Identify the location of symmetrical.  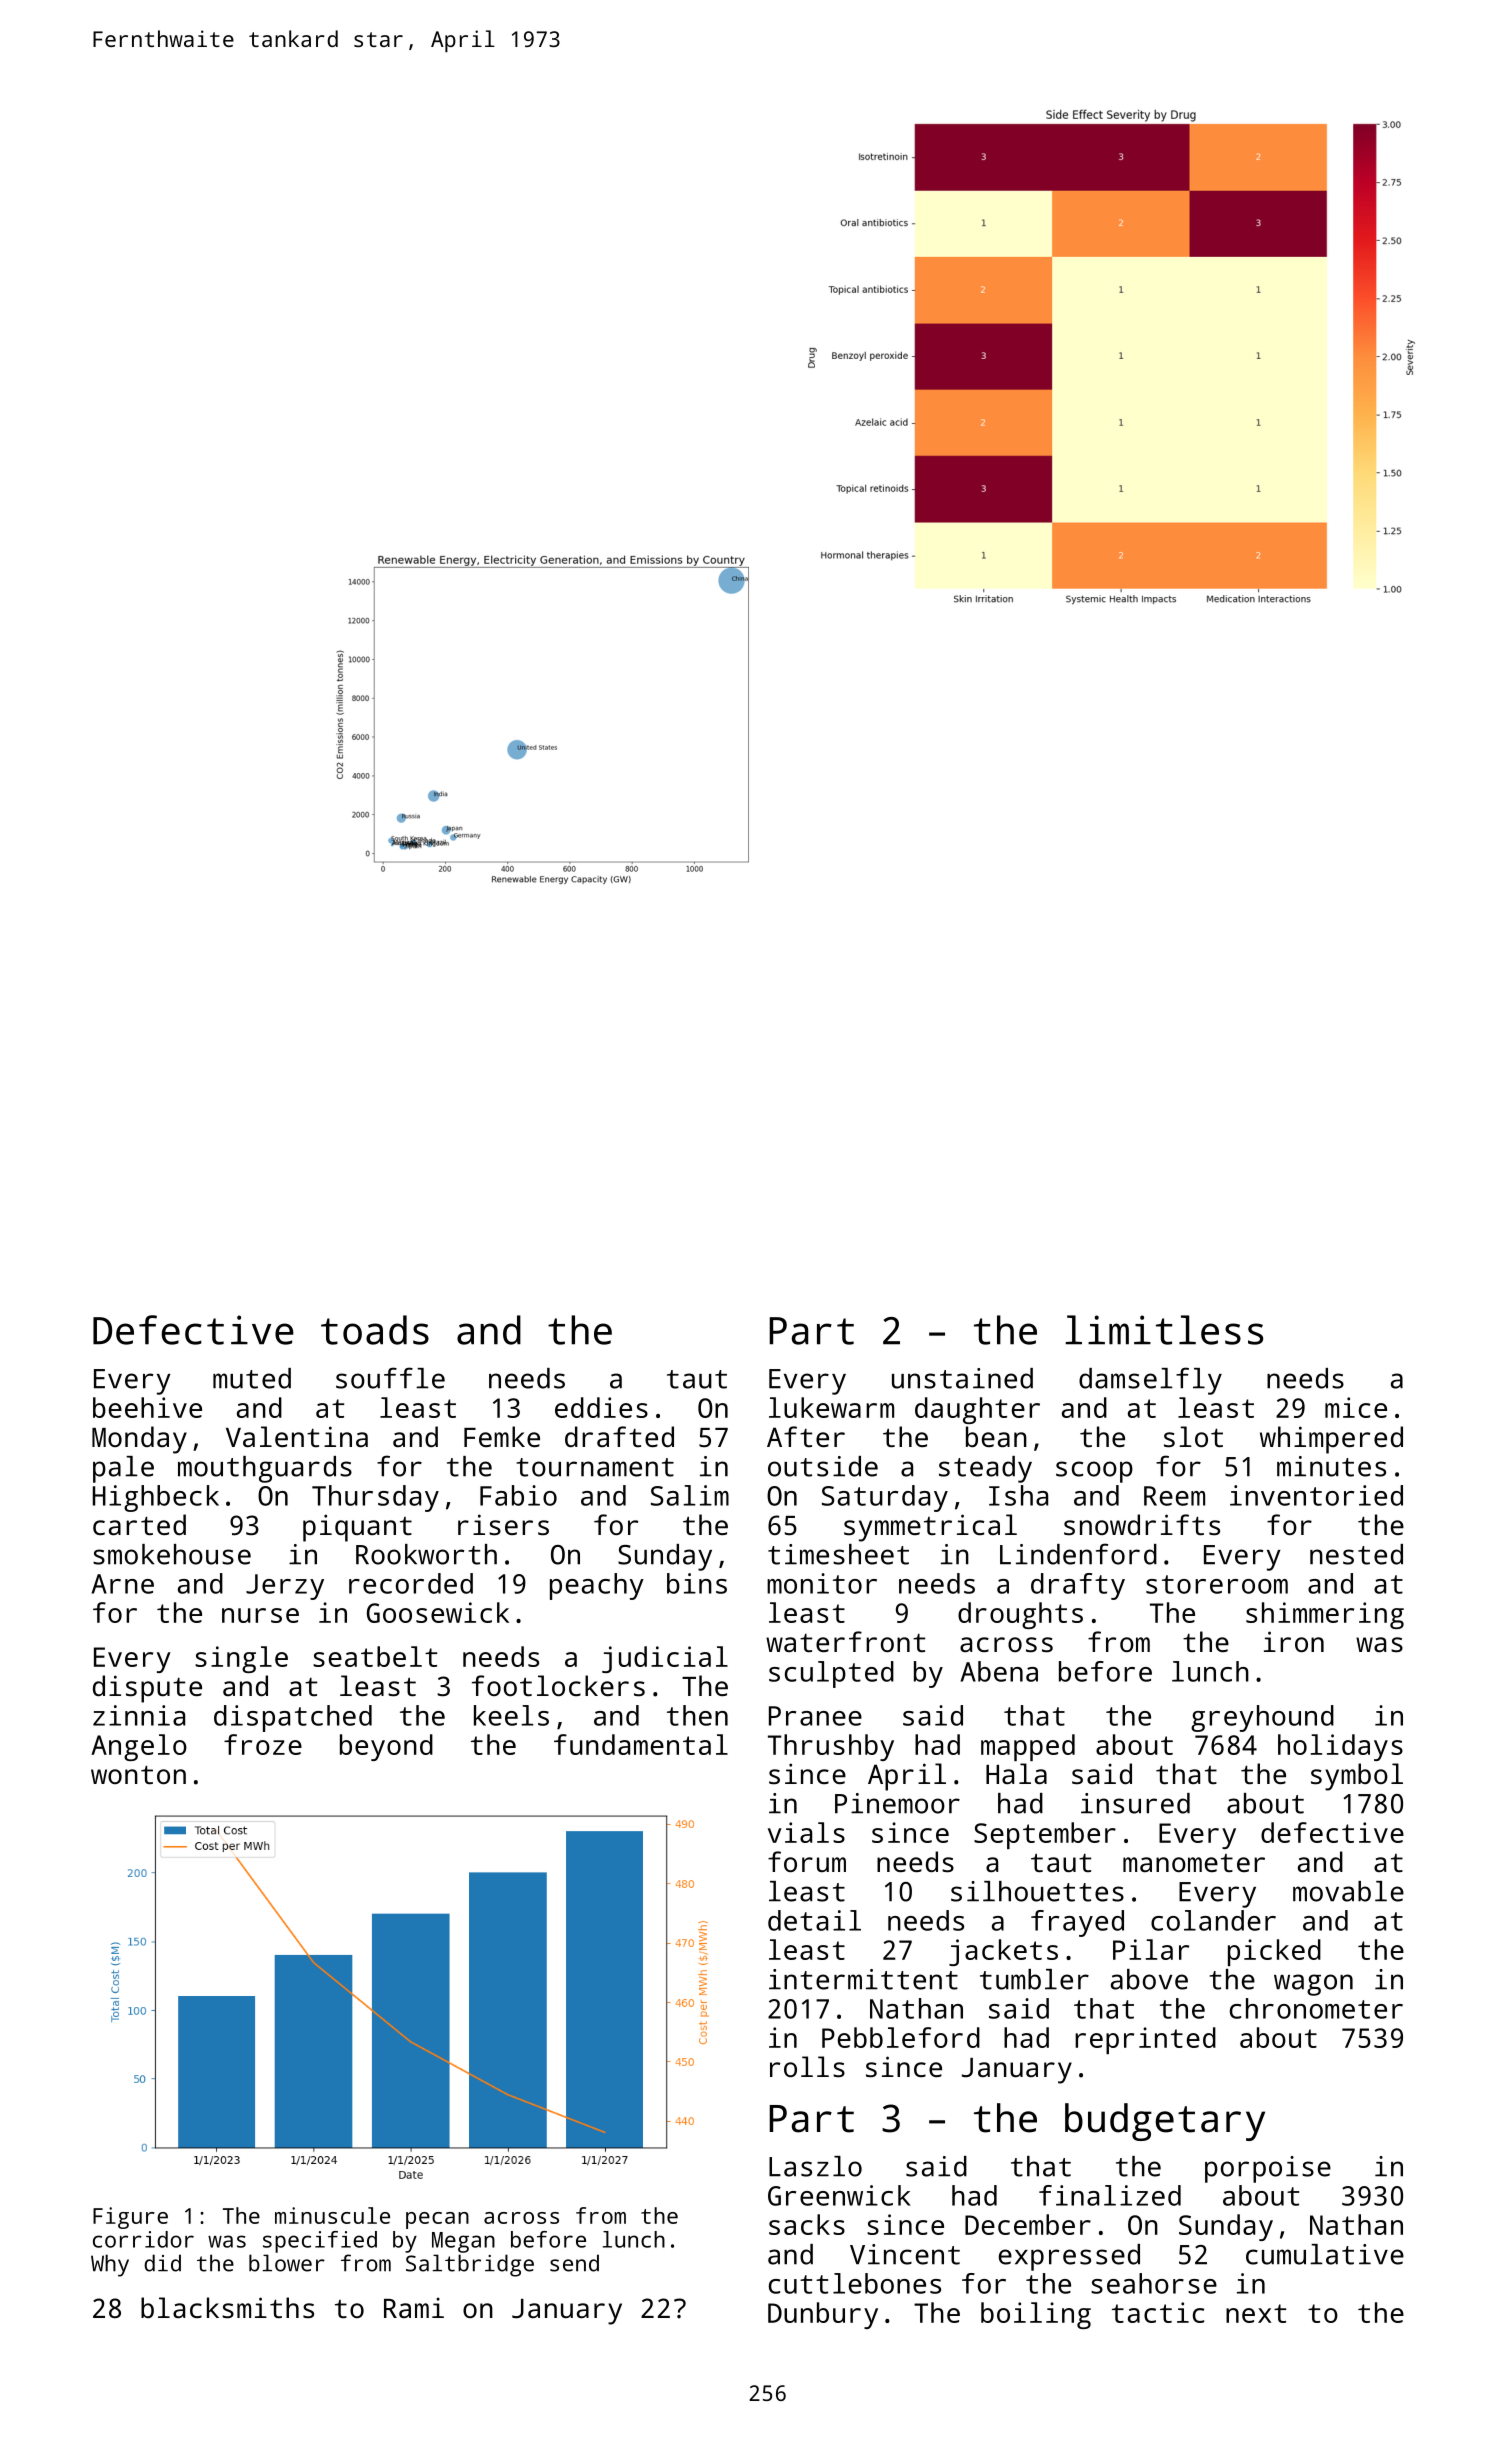
(930, 1528).
